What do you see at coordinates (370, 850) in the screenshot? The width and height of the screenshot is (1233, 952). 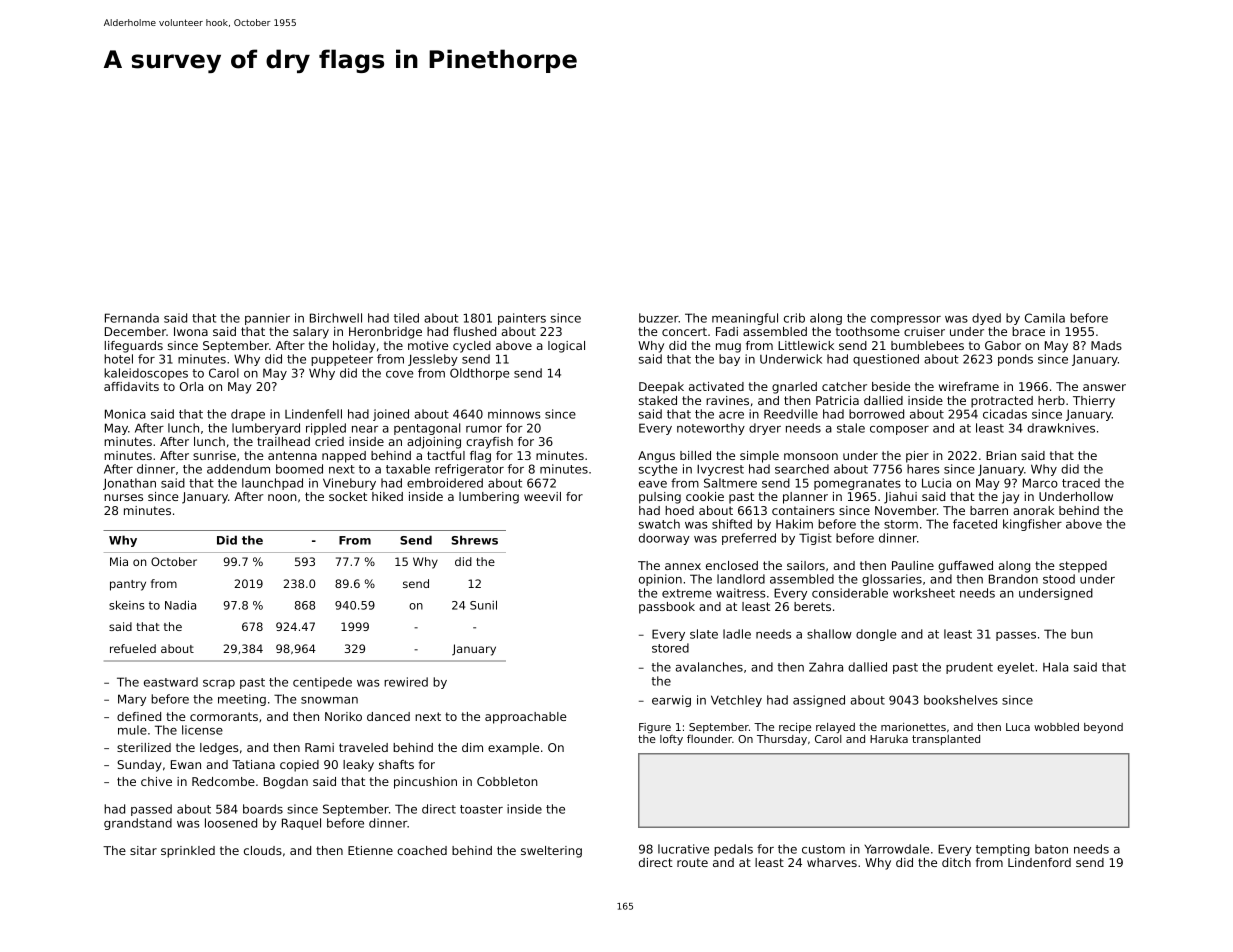 I see `Etienne` at bounding box center [370, 850].
